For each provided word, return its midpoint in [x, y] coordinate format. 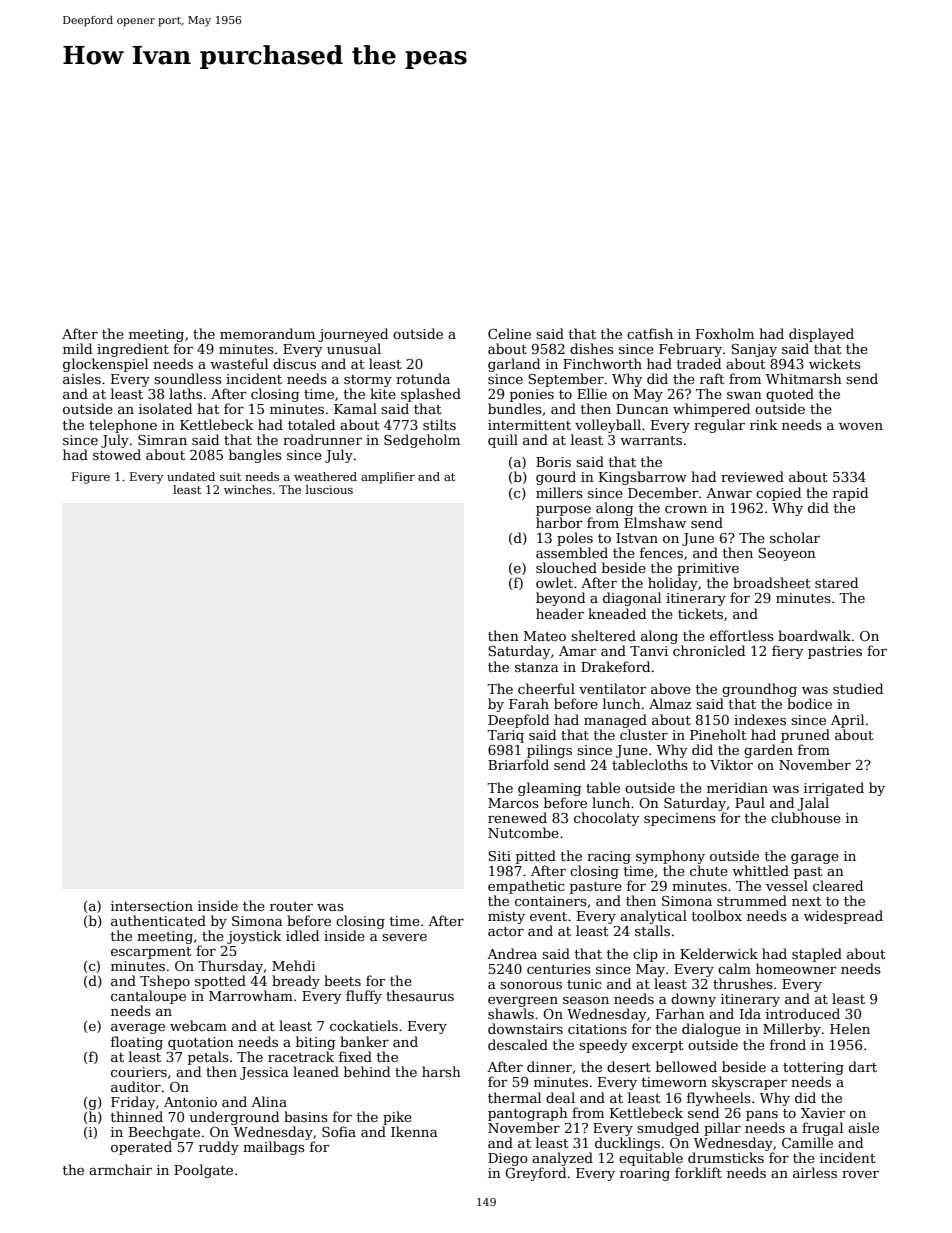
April [847, 721]
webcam [198, 1025]
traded [699, 363]
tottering [813, 1068]
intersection [152, 906]
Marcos [513, 803]
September [566, 380]
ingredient [133, 350]
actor [506, 931]
